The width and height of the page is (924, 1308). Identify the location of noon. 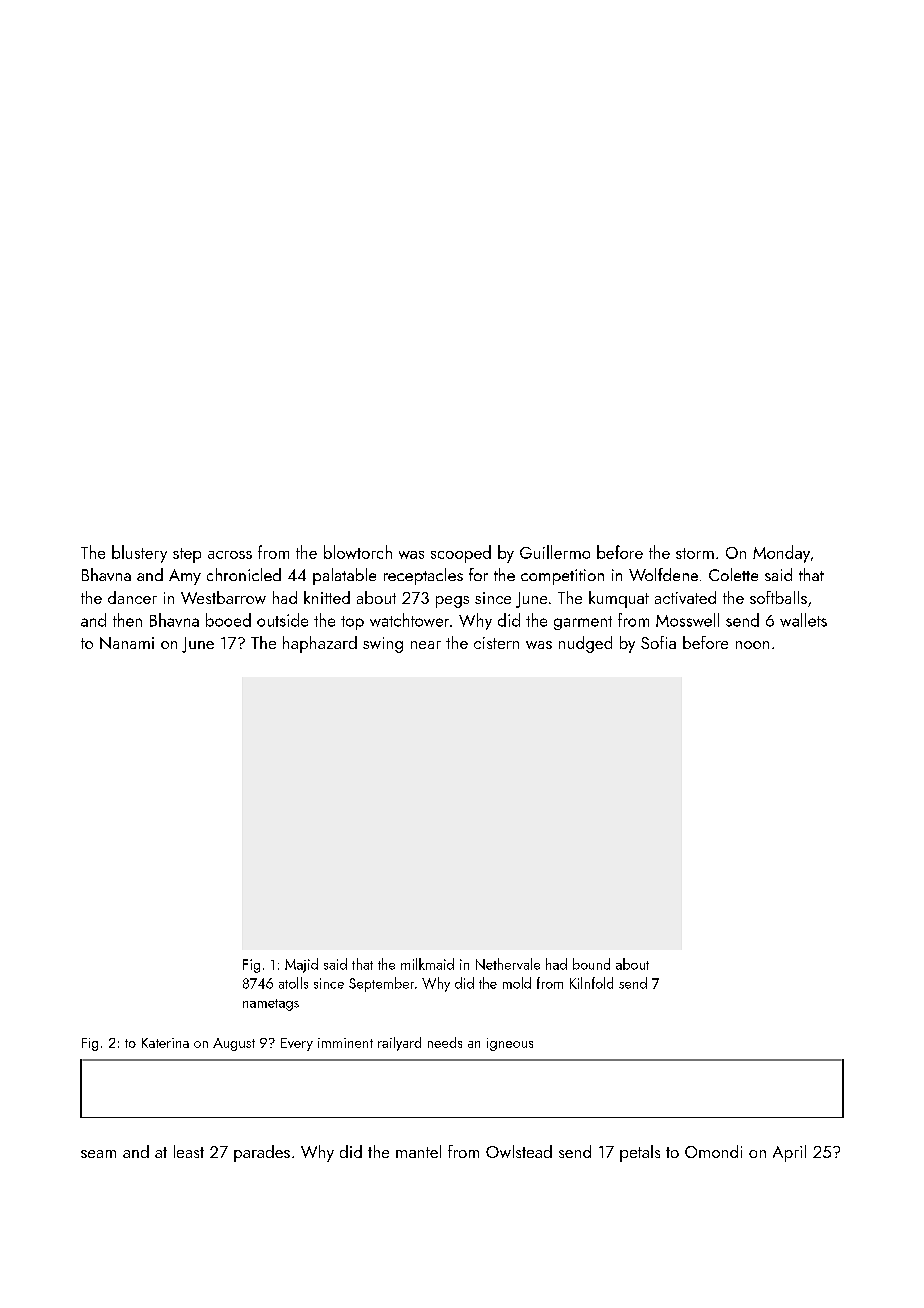
(752, 645).
